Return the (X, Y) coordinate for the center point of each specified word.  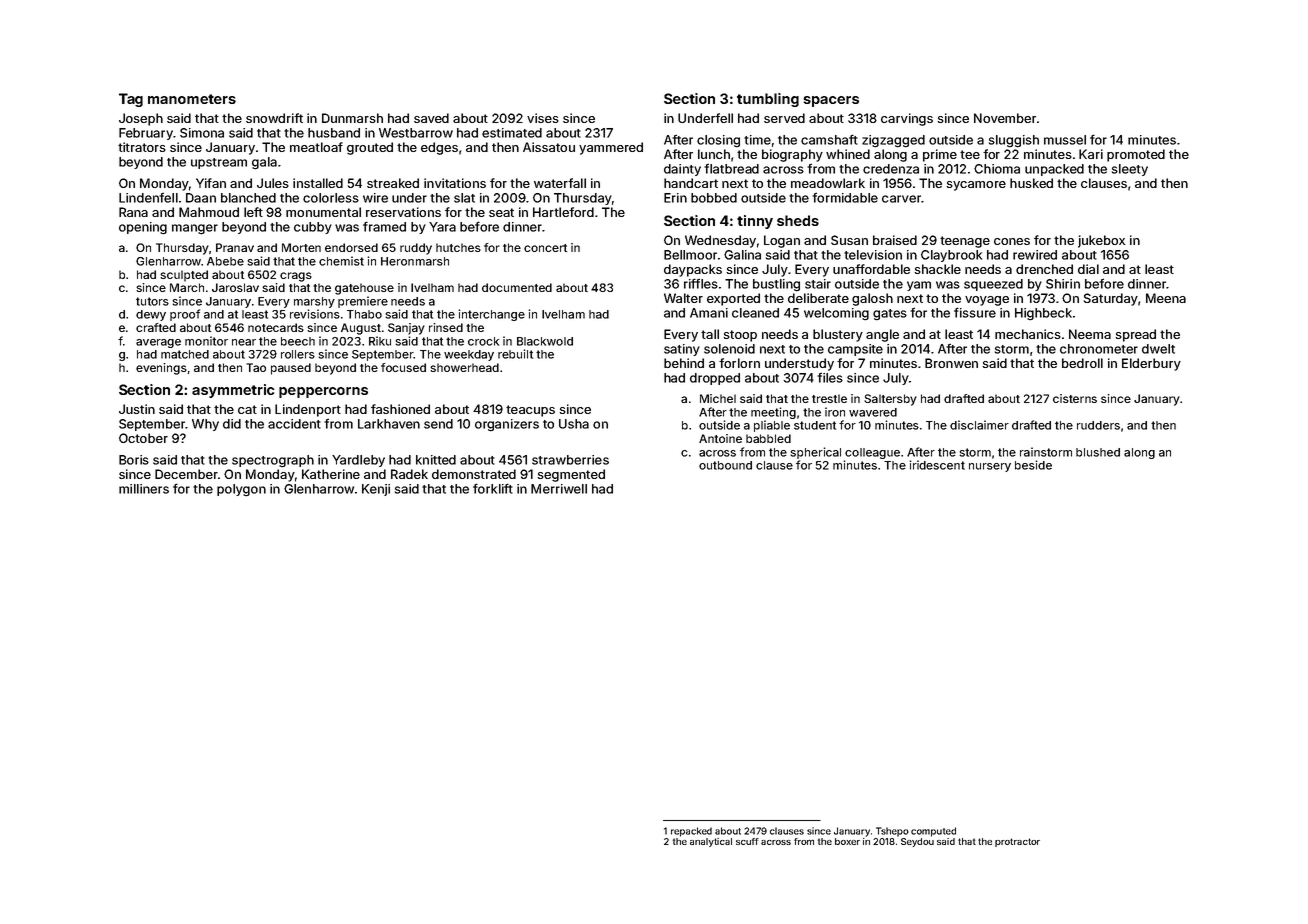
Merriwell (559, 489)
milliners (144, 489)
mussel (1065, 140)
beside (1033, 465)
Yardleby (358, 461)
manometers (192, 99)
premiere (363, 302)
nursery (990, 467)
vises (543, 118)
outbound (725, 465)
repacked (691, 832)
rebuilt (515, 354)
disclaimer (979, 425)
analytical (711, 842)
